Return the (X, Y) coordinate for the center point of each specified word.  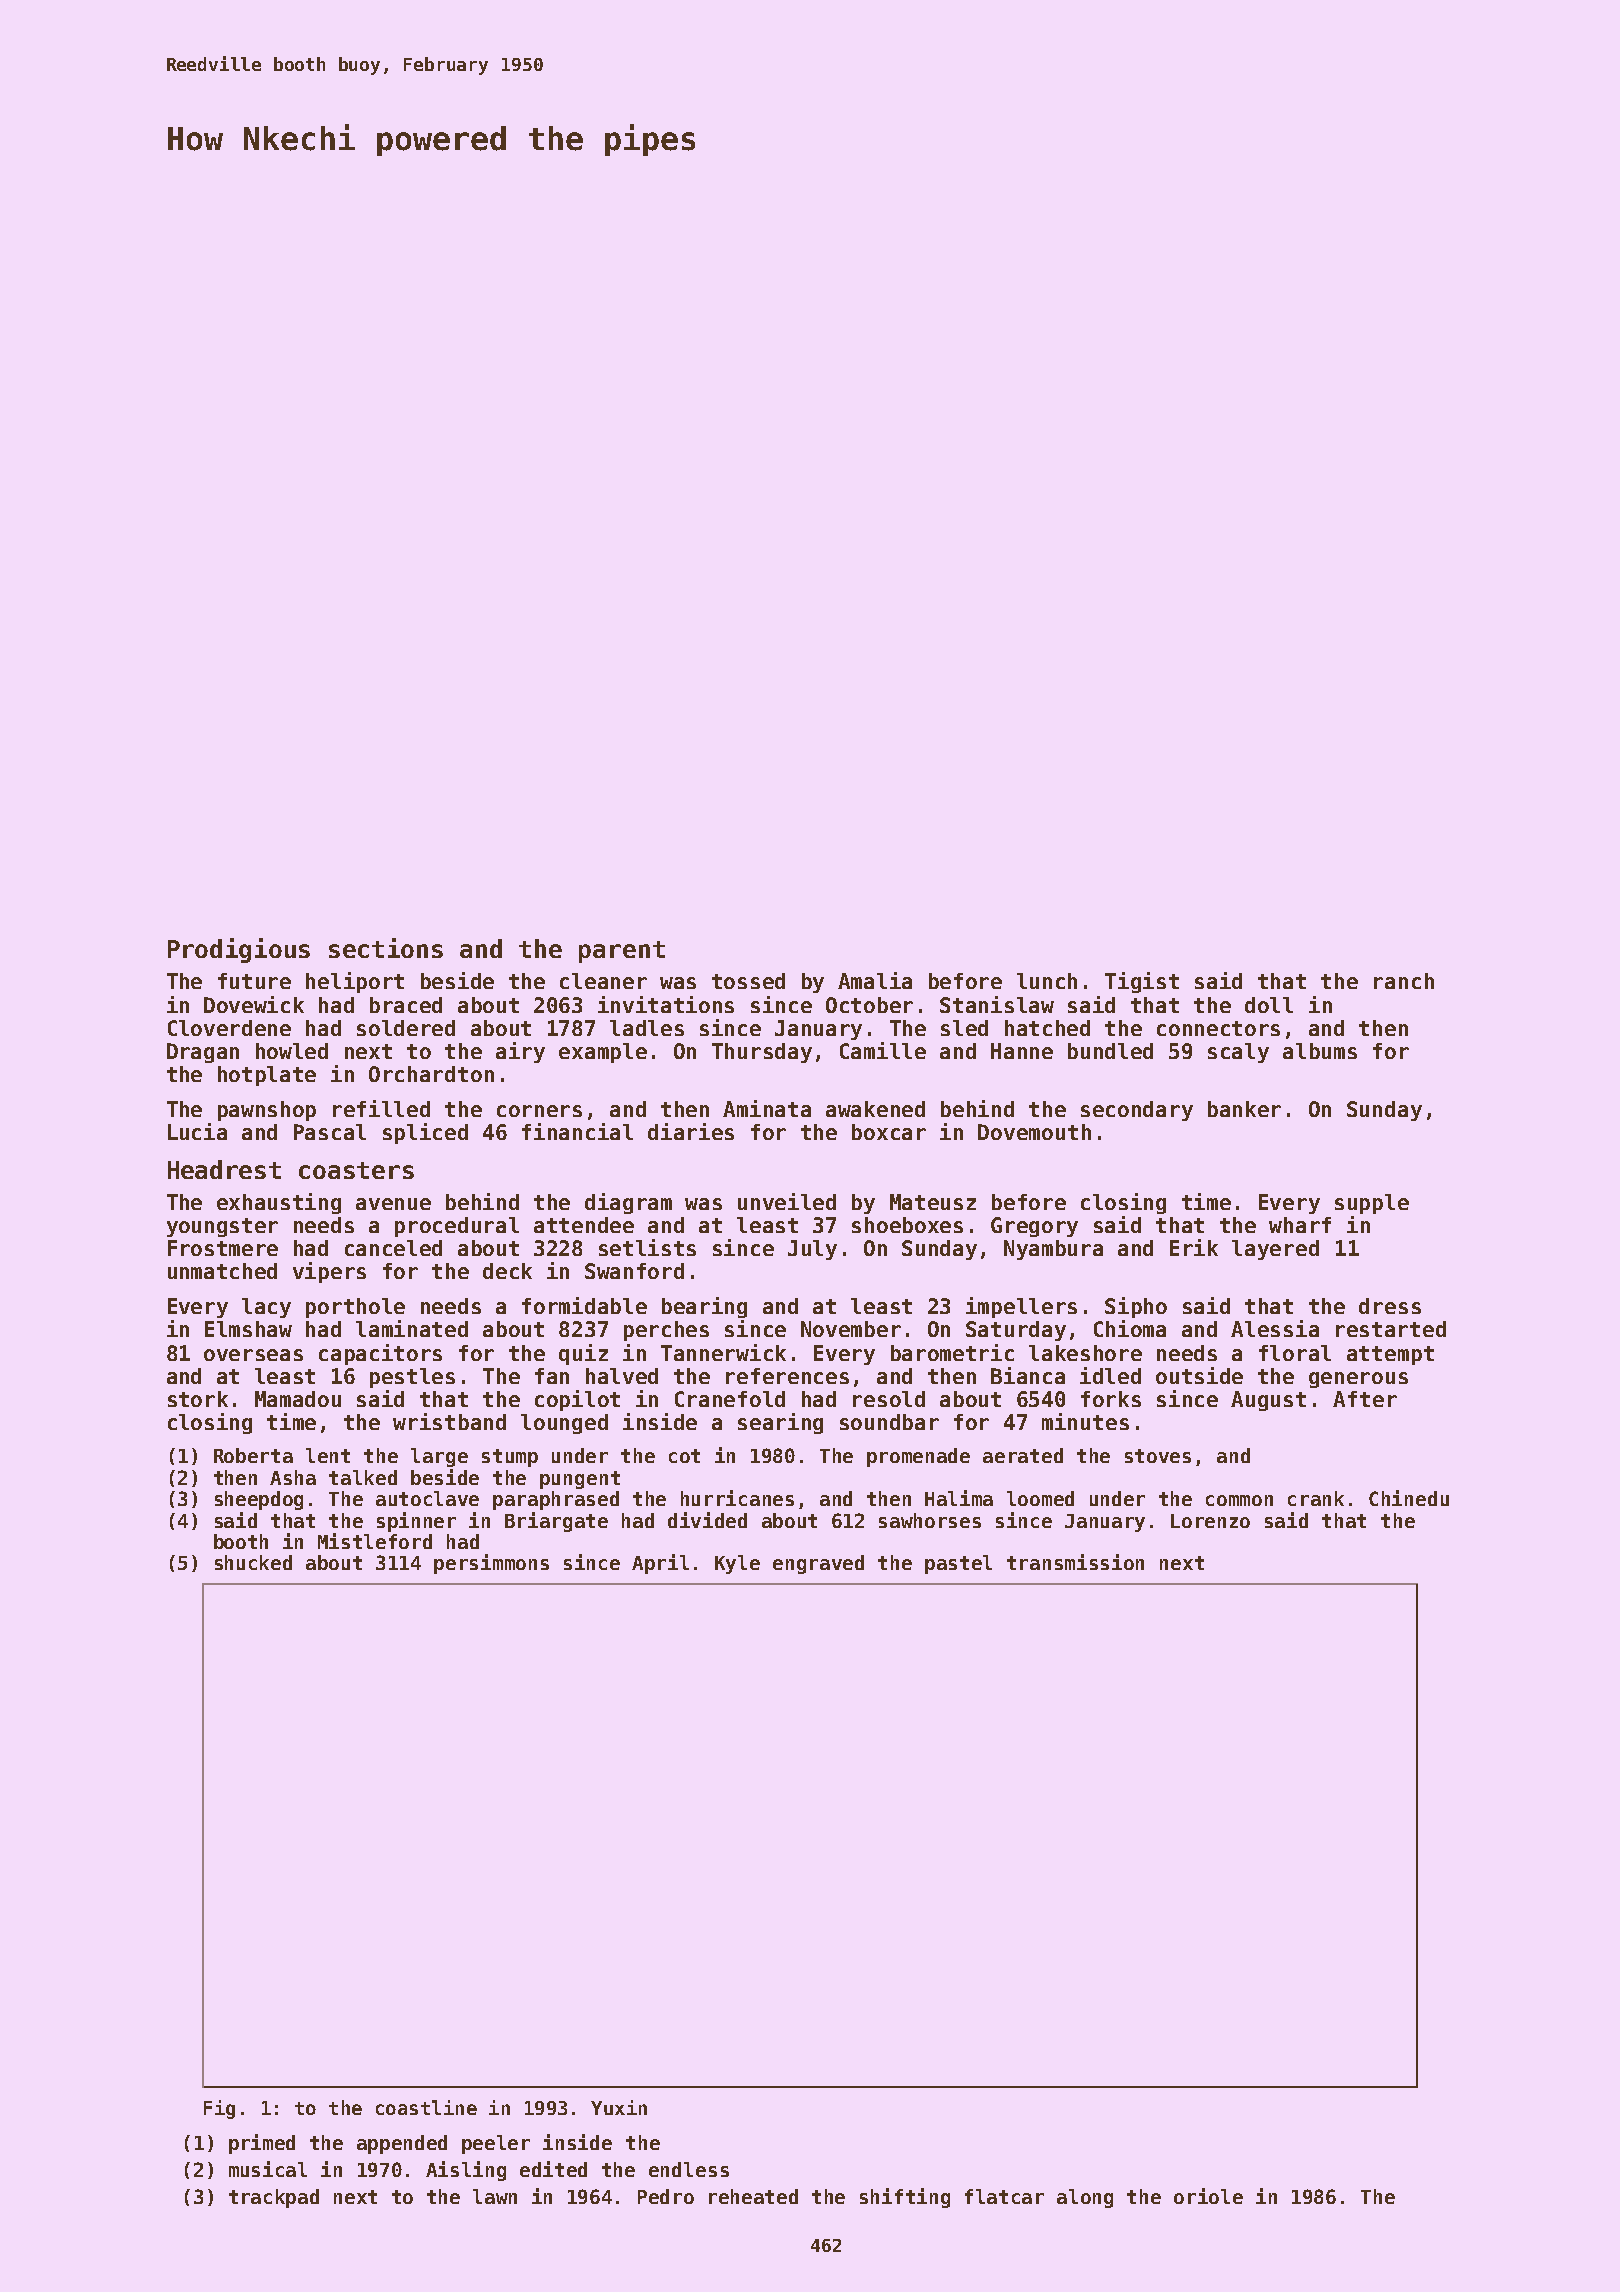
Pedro (666, 2196)
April (660, 1564)
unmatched (222, 1271)
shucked (253, 1562)
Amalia (875, 980)
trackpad (274, 2198)
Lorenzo (1210, 1521)
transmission (1075, 1562)
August (1268, 1401)
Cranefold (730, 1399)
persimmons (491, 1564)
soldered (406, 1028)
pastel (958, 1564)
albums (1320, 1051)
